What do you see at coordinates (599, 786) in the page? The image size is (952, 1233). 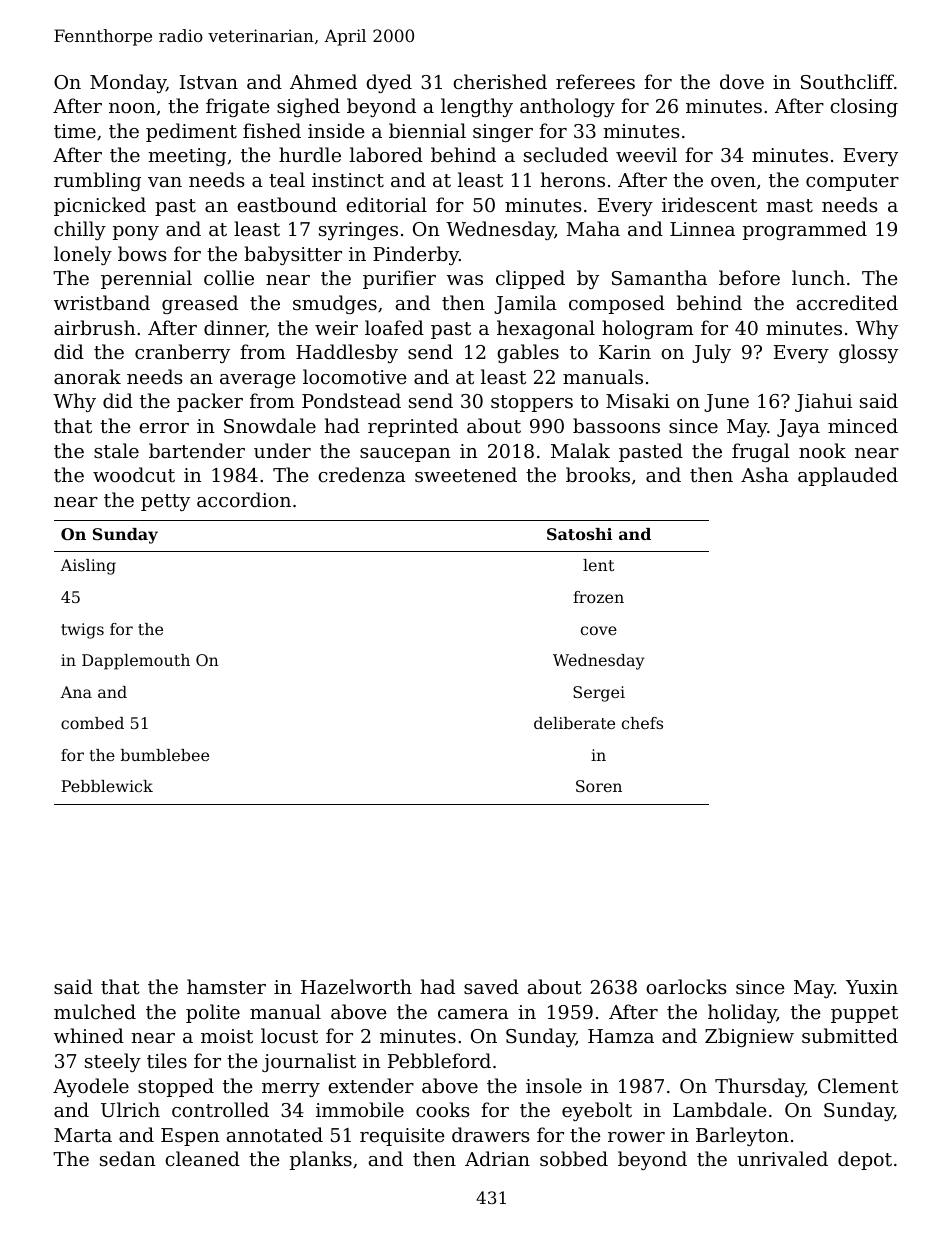 I see `Soren` at bounding box center [599, 786].
